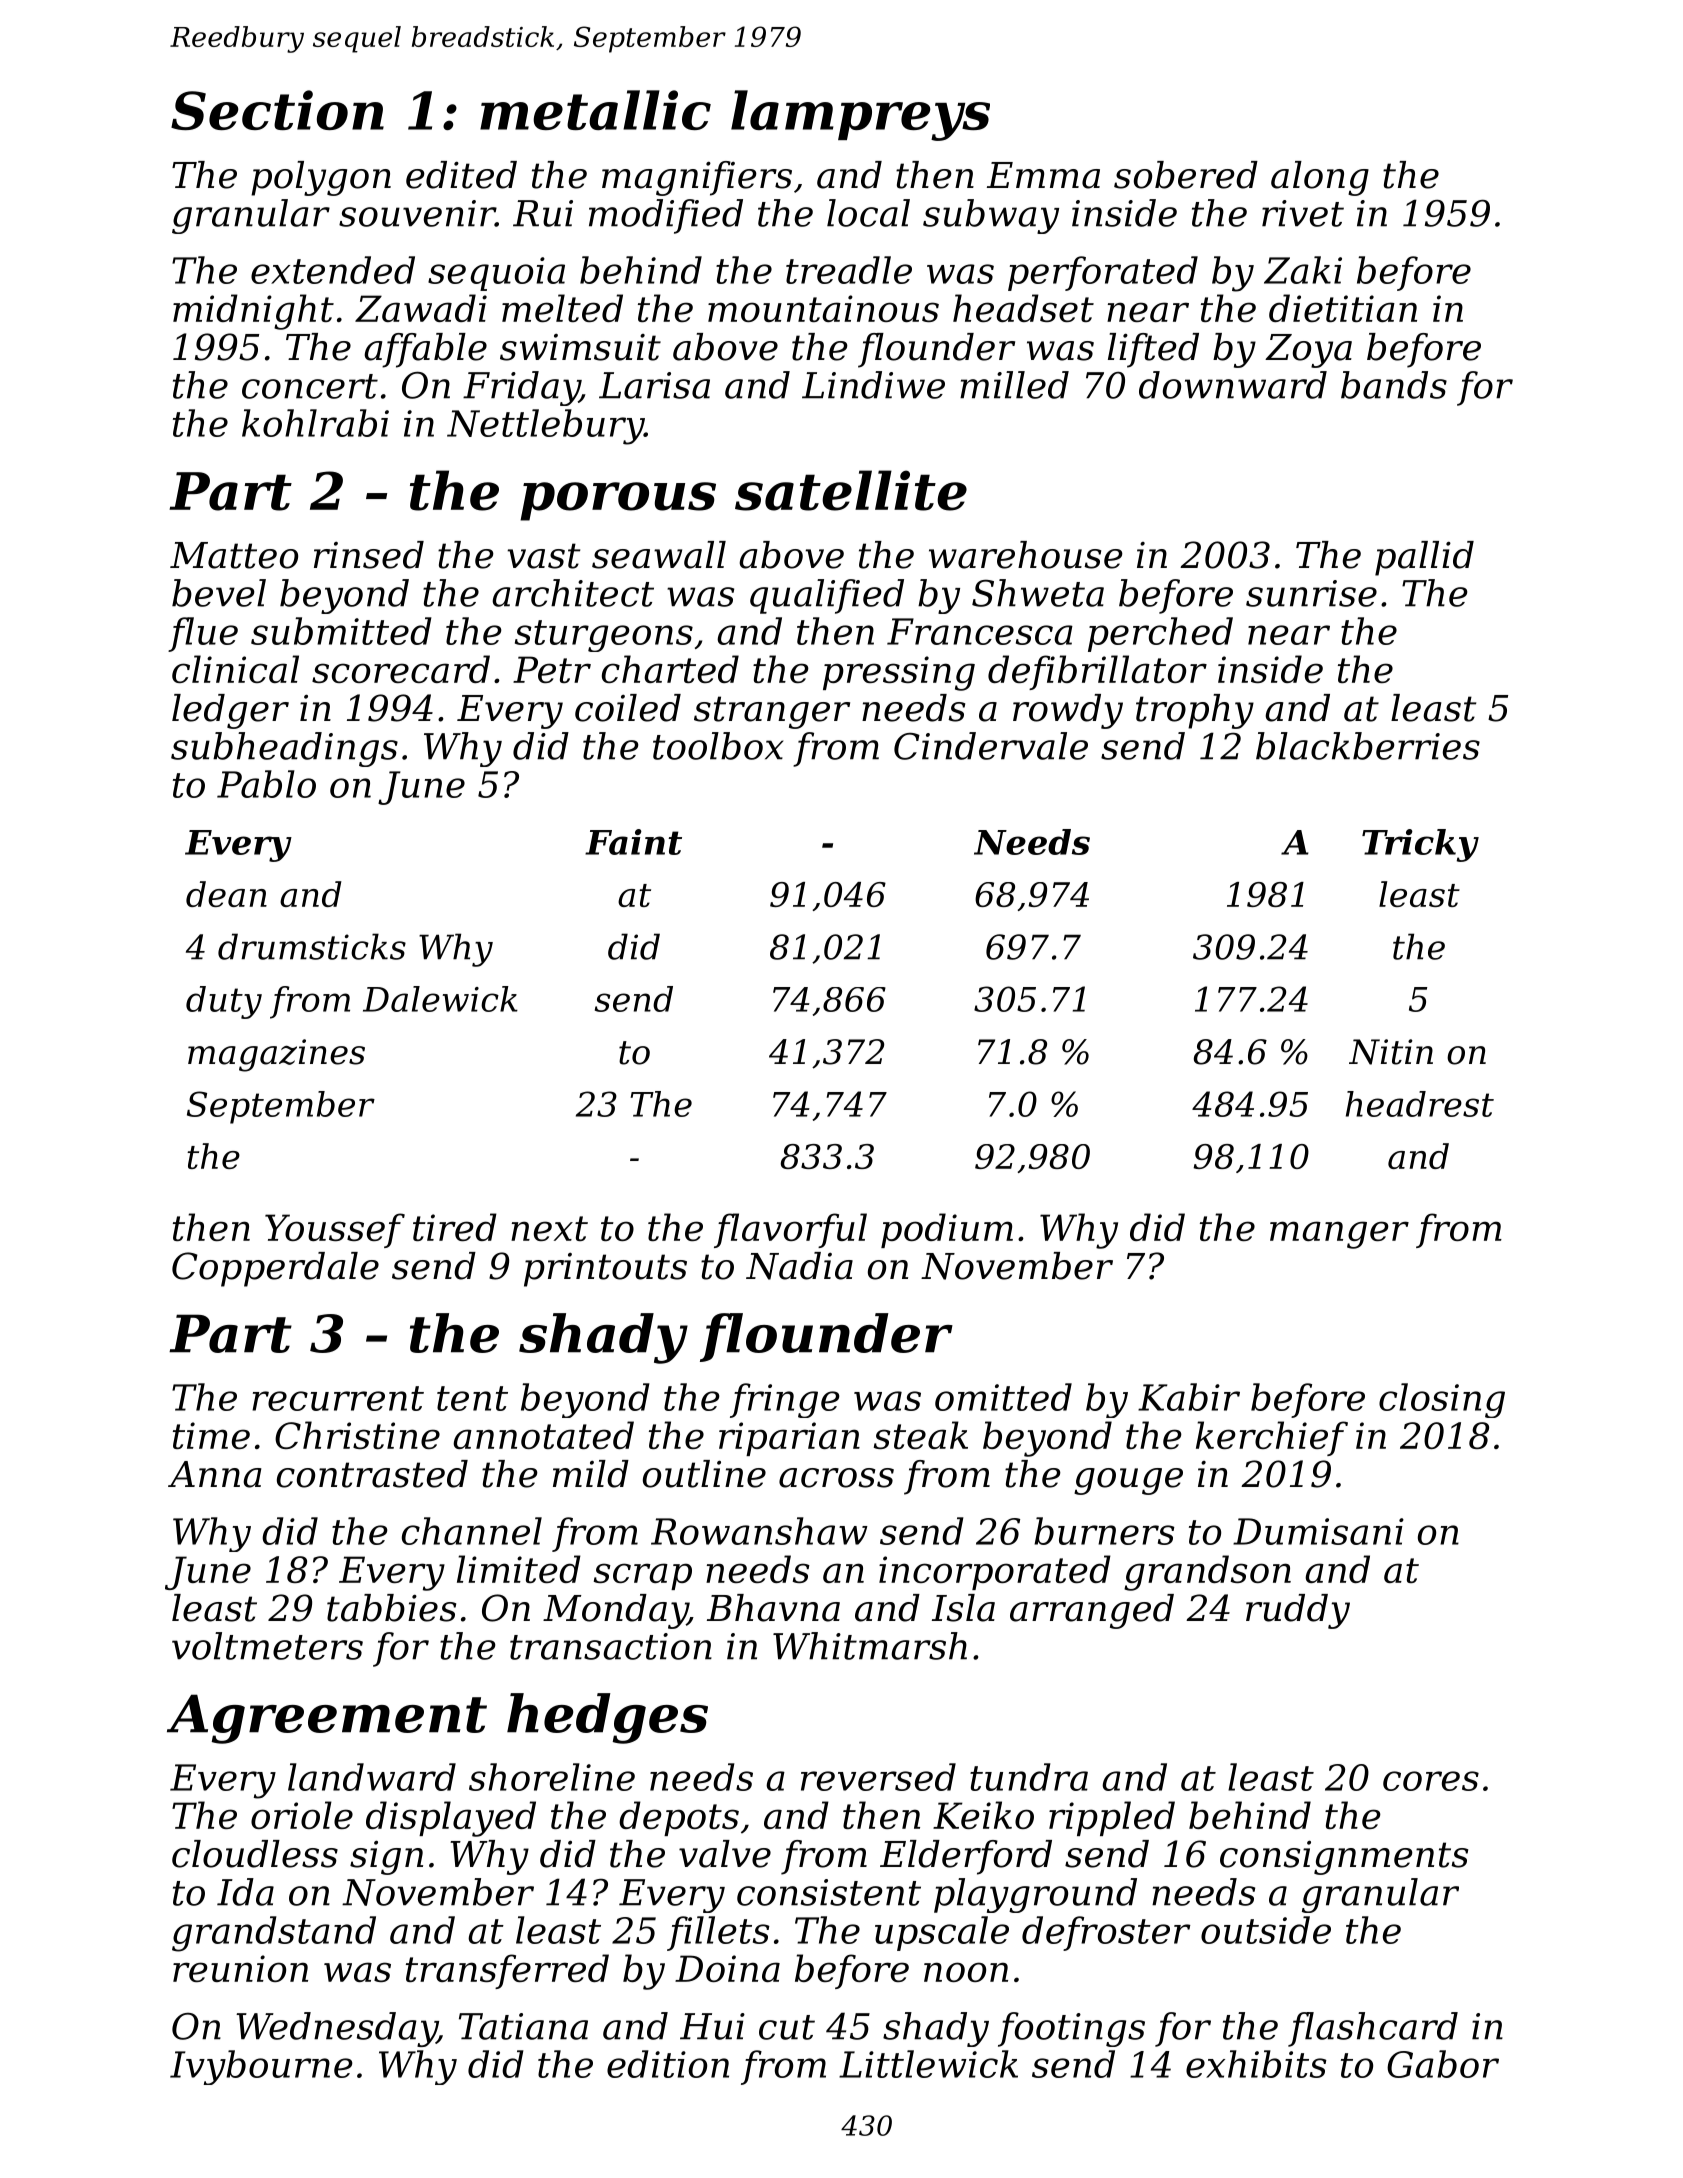 Image resolution: width=1683 pixels, height=2178 pixels. Describe the element at coordinates (240, 1968) in the image. I see `reunion` at that location.
